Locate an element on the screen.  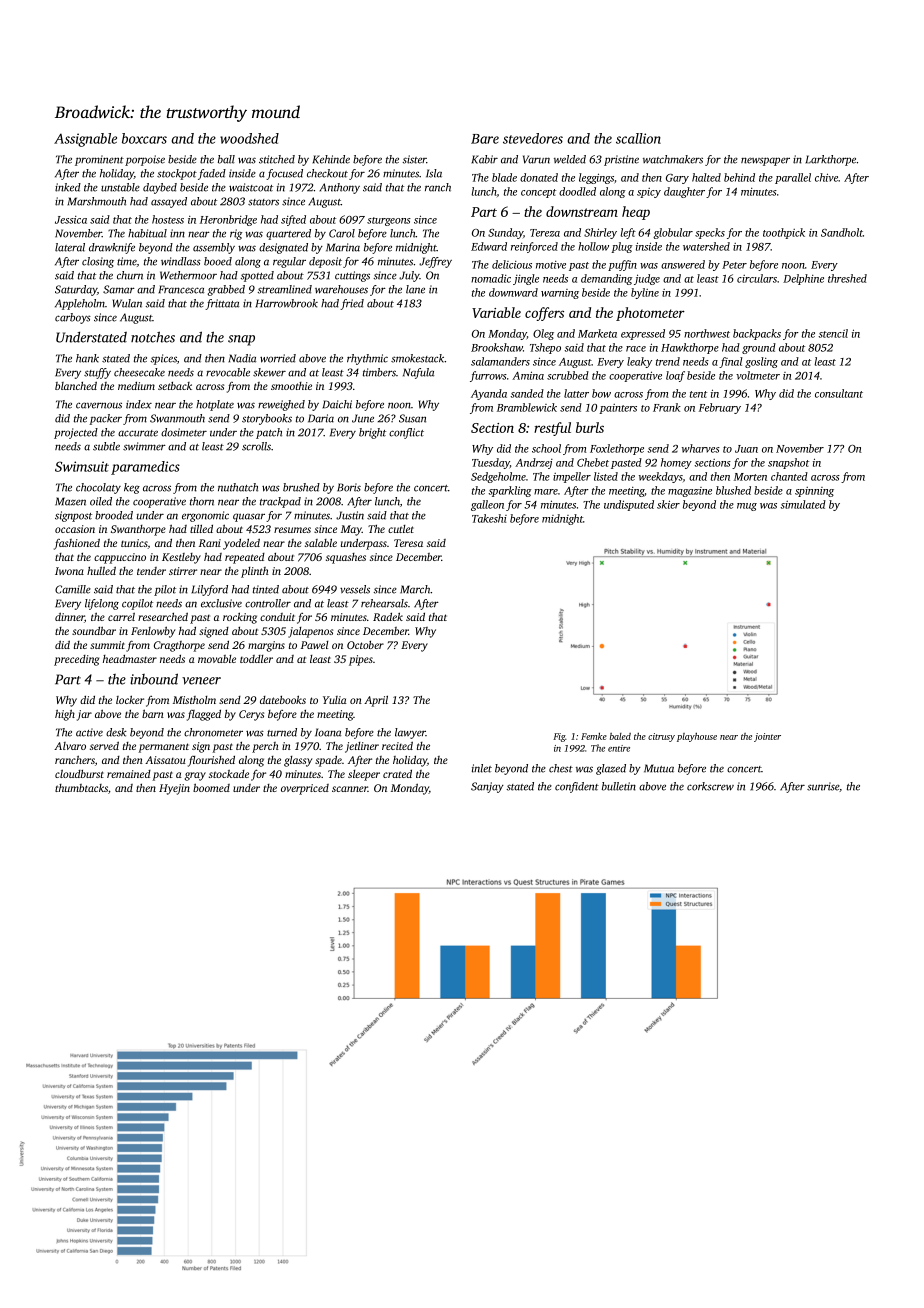
Hyejin is located at coordinates (174, 789).
